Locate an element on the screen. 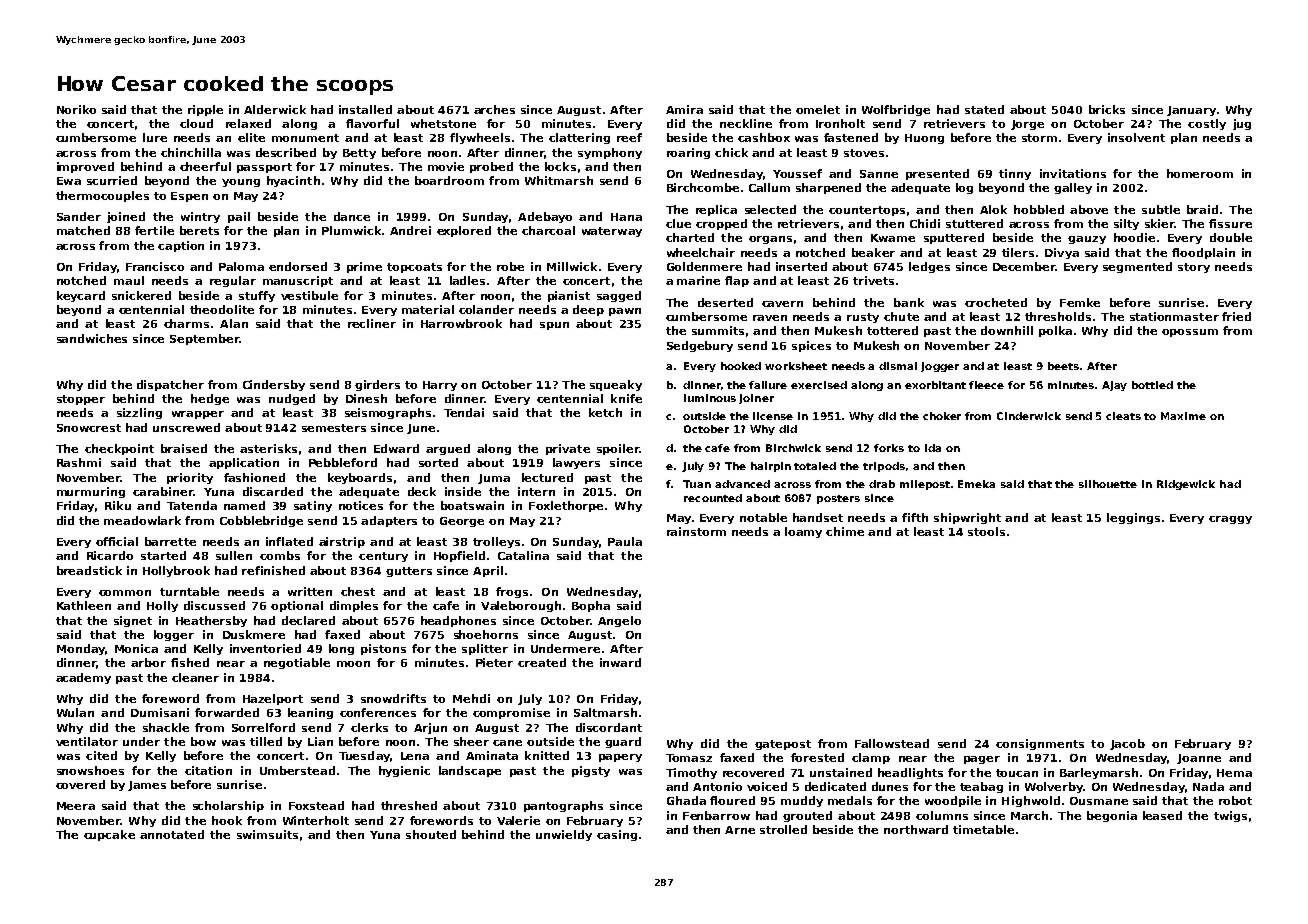  academy is located at coordinates (83, 678).
